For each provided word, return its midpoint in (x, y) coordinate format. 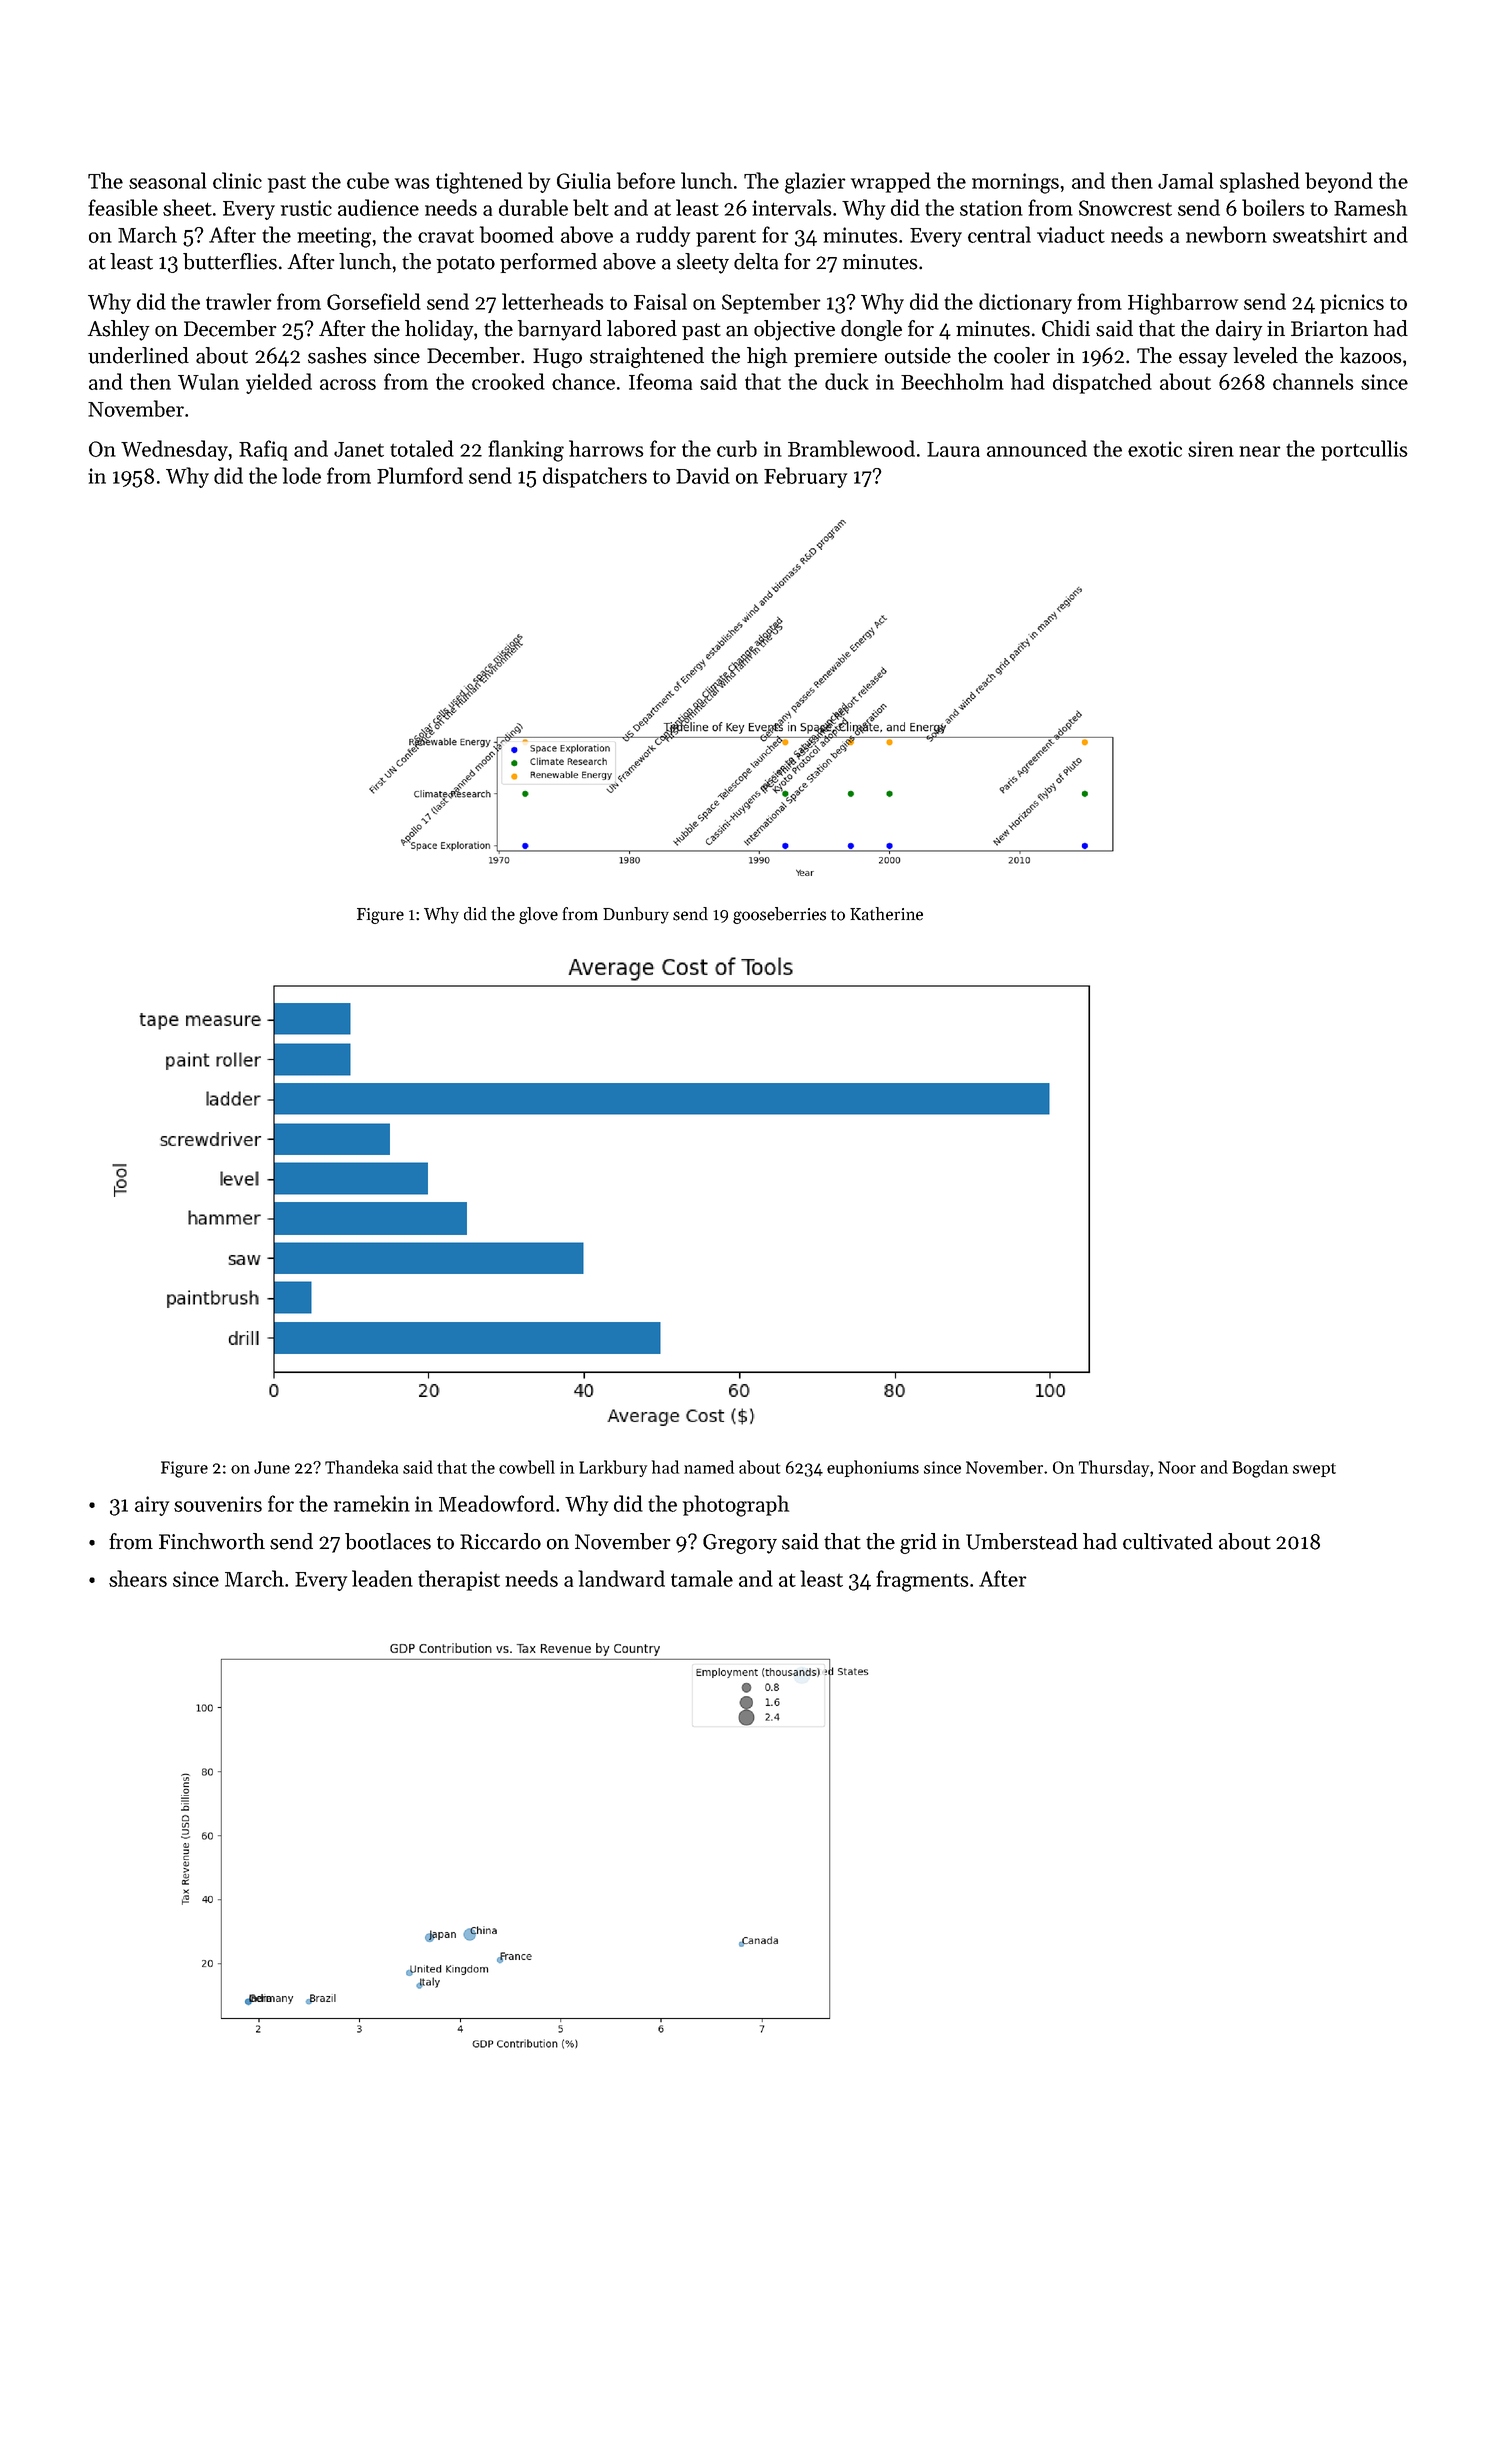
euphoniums (873, 1468)
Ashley (118, 330)
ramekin (372, 1503)
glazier (815, 183)
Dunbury (636, 915)
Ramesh (1370, 207)
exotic (1155, 449)
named (709, 1467)
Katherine (886, 914)
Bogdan (1260, 1469)
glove (538, 915)
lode (301, 475)
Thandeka (361, 1467)
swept (1314, 1470)
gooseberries (779, 915)
